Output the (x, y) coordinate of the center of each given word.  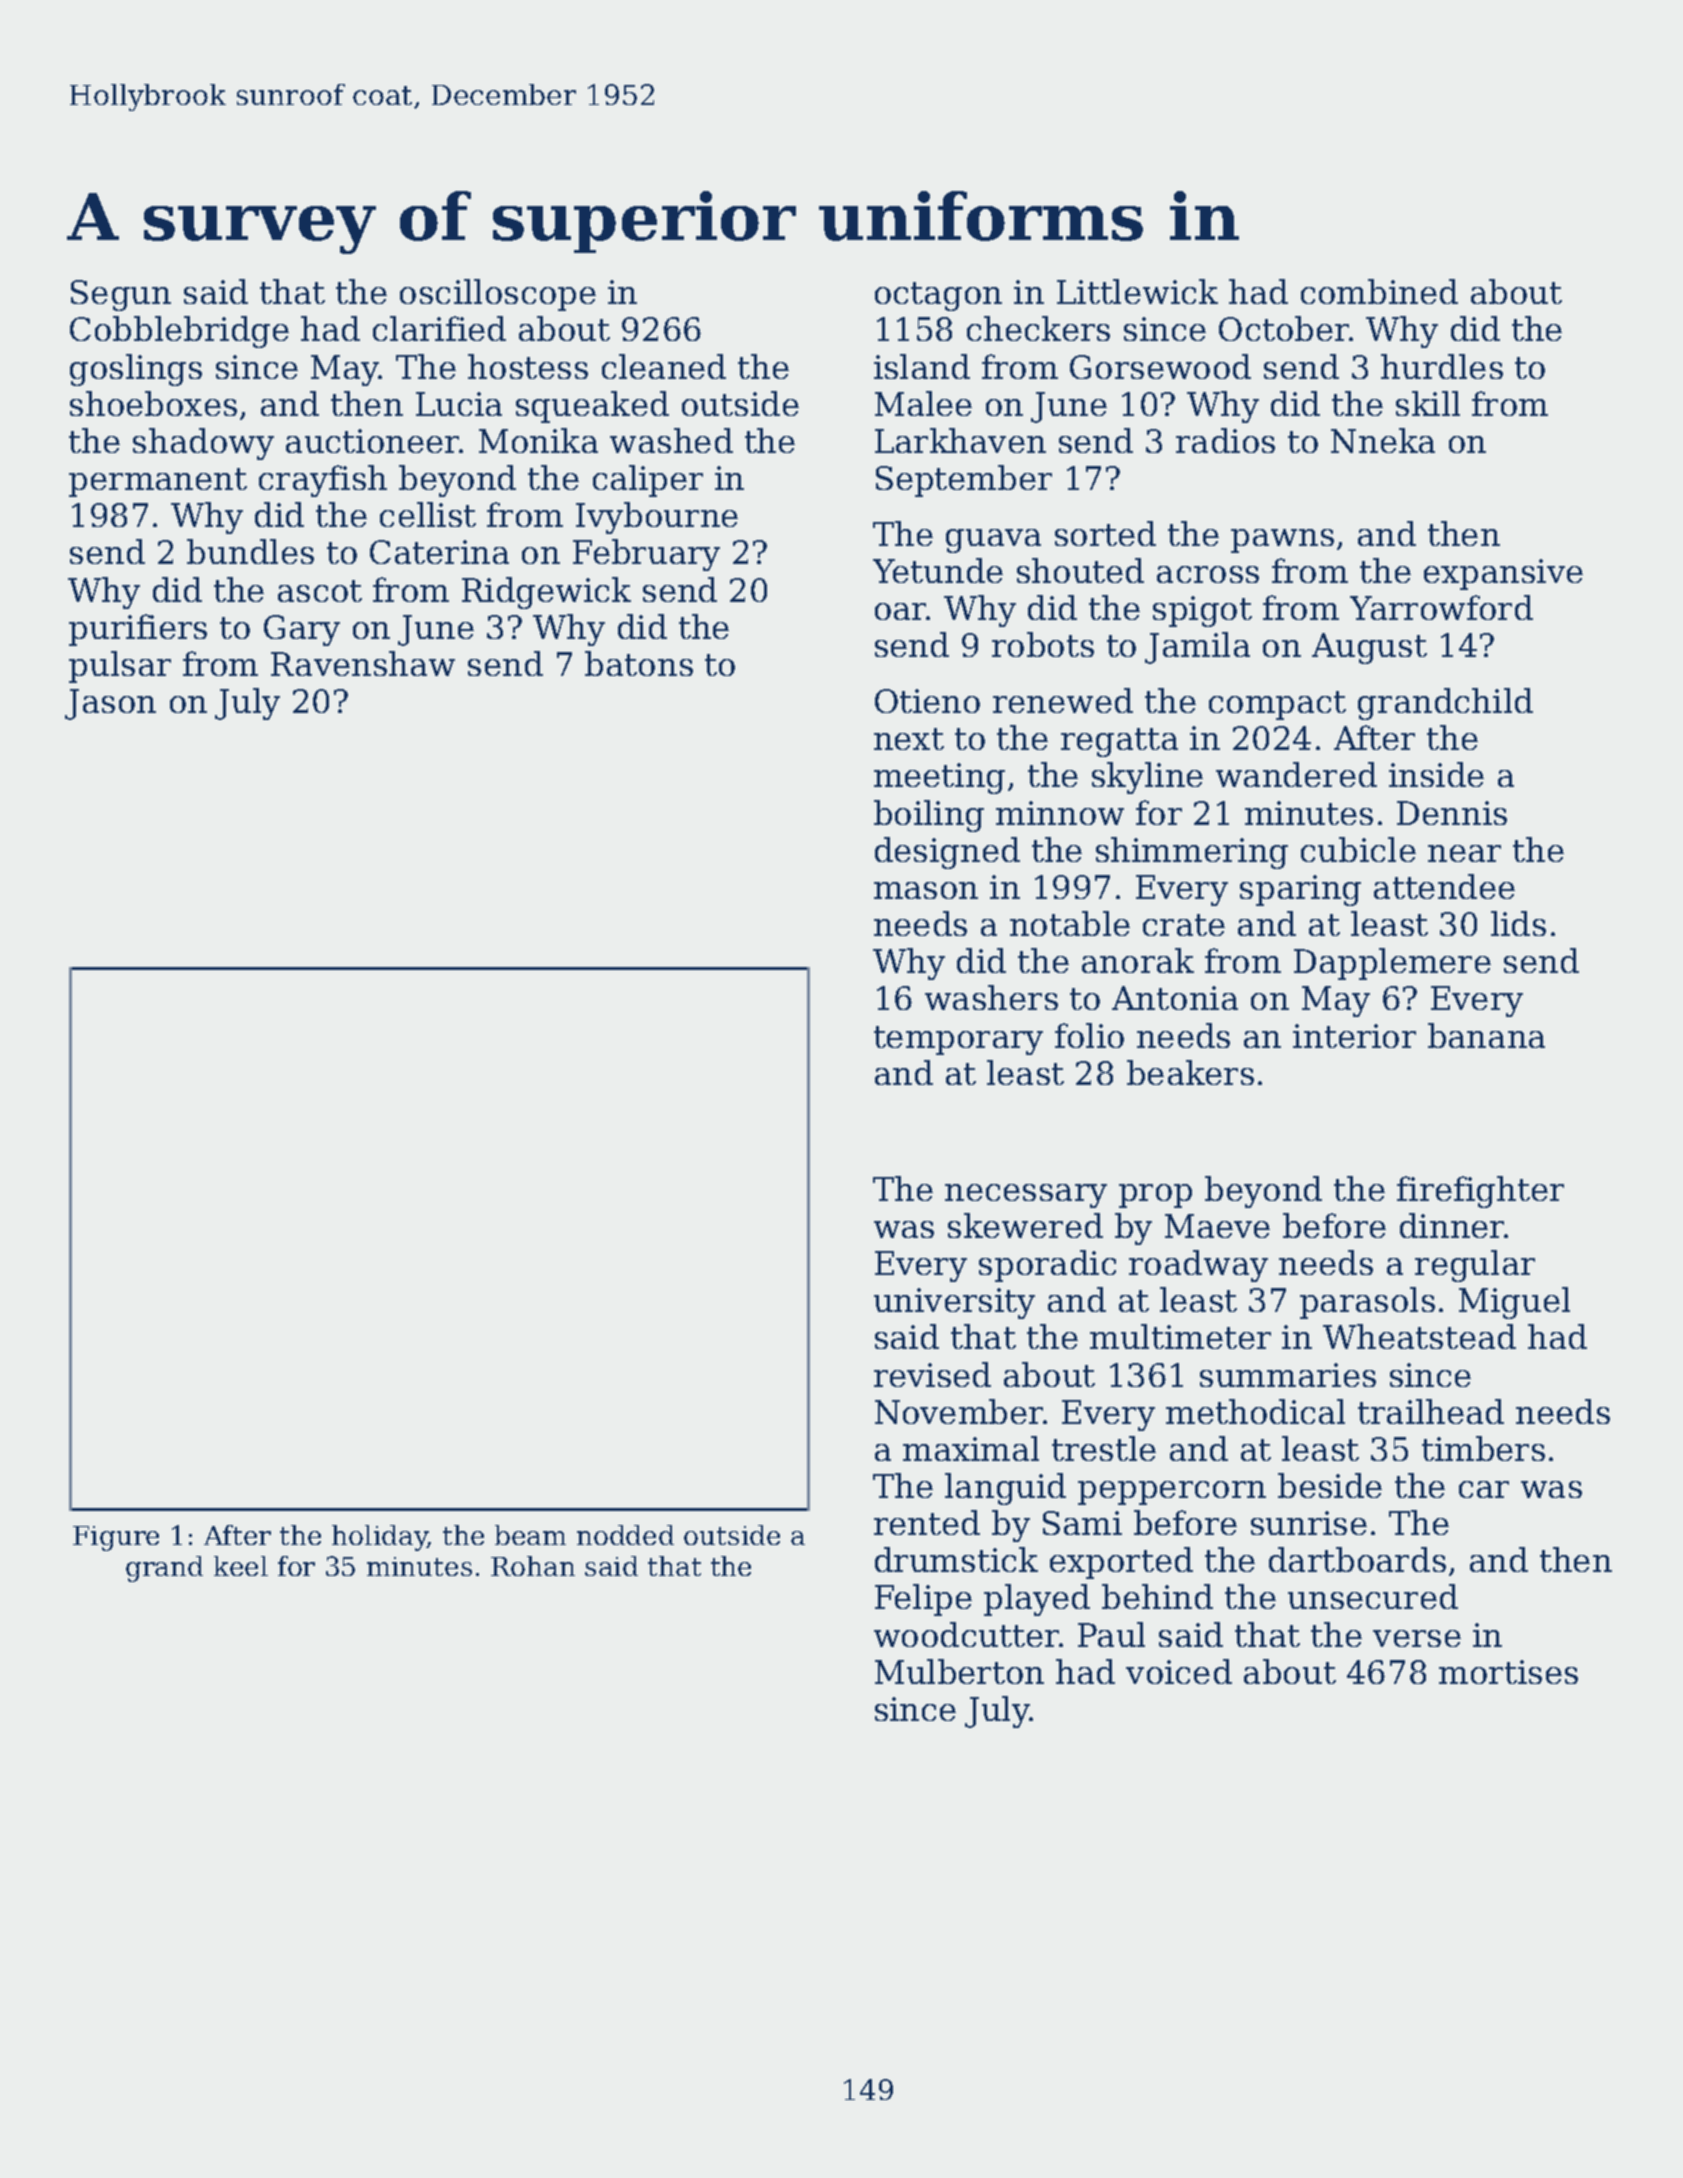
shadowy (203, 444)
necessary (1026, 1196)
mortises (1508, 1672)
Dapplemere (1392, 964)
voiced (1179, 1671)
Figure (116, 1538)
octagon (938, 296)
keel (241, 1566)
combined (1379, 291)
